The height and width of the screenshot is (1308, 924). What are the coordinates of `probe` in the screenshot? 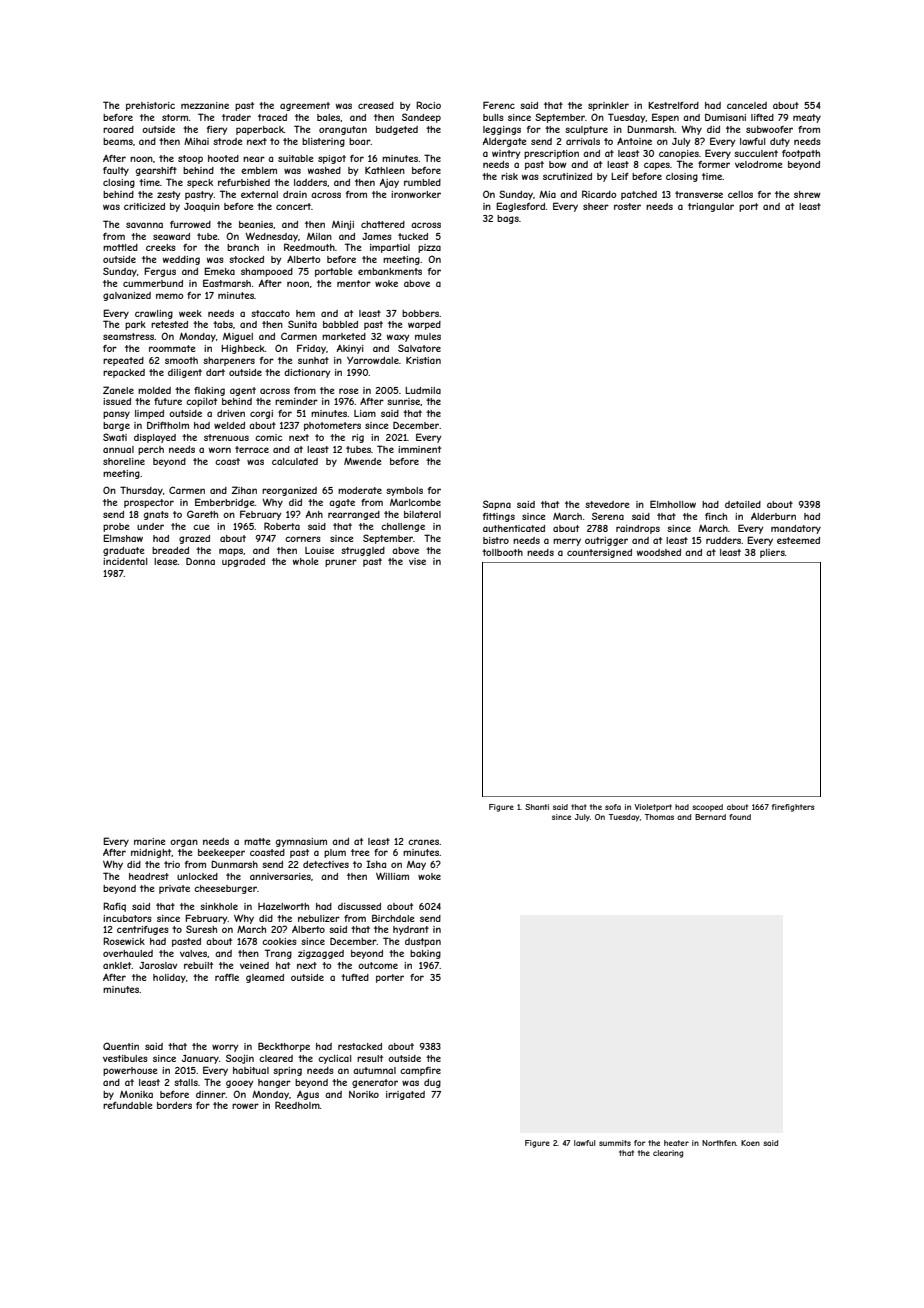 It's located at (116, 527).
